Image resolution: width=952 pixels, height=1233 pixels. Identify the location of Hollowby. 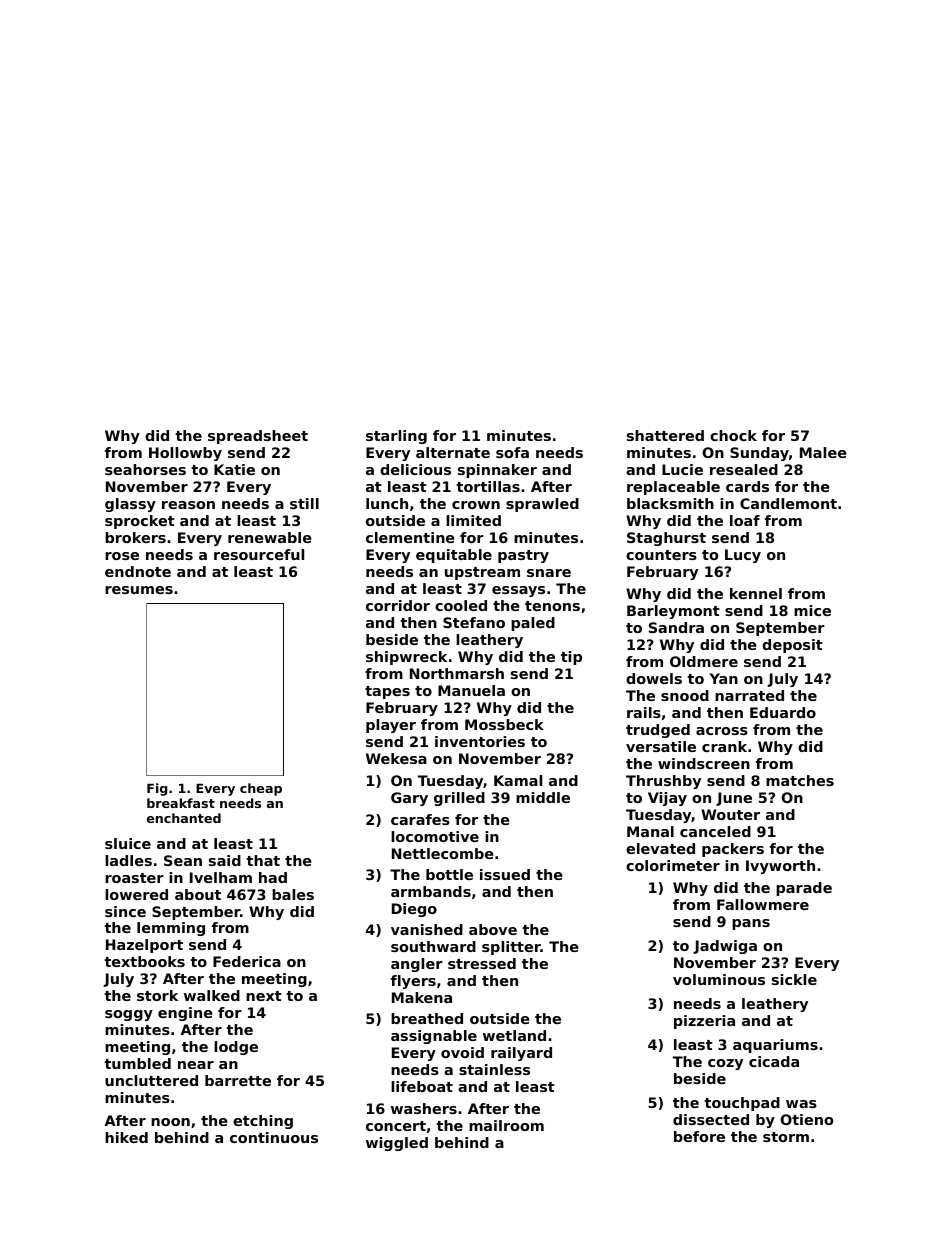
(185, 454).
